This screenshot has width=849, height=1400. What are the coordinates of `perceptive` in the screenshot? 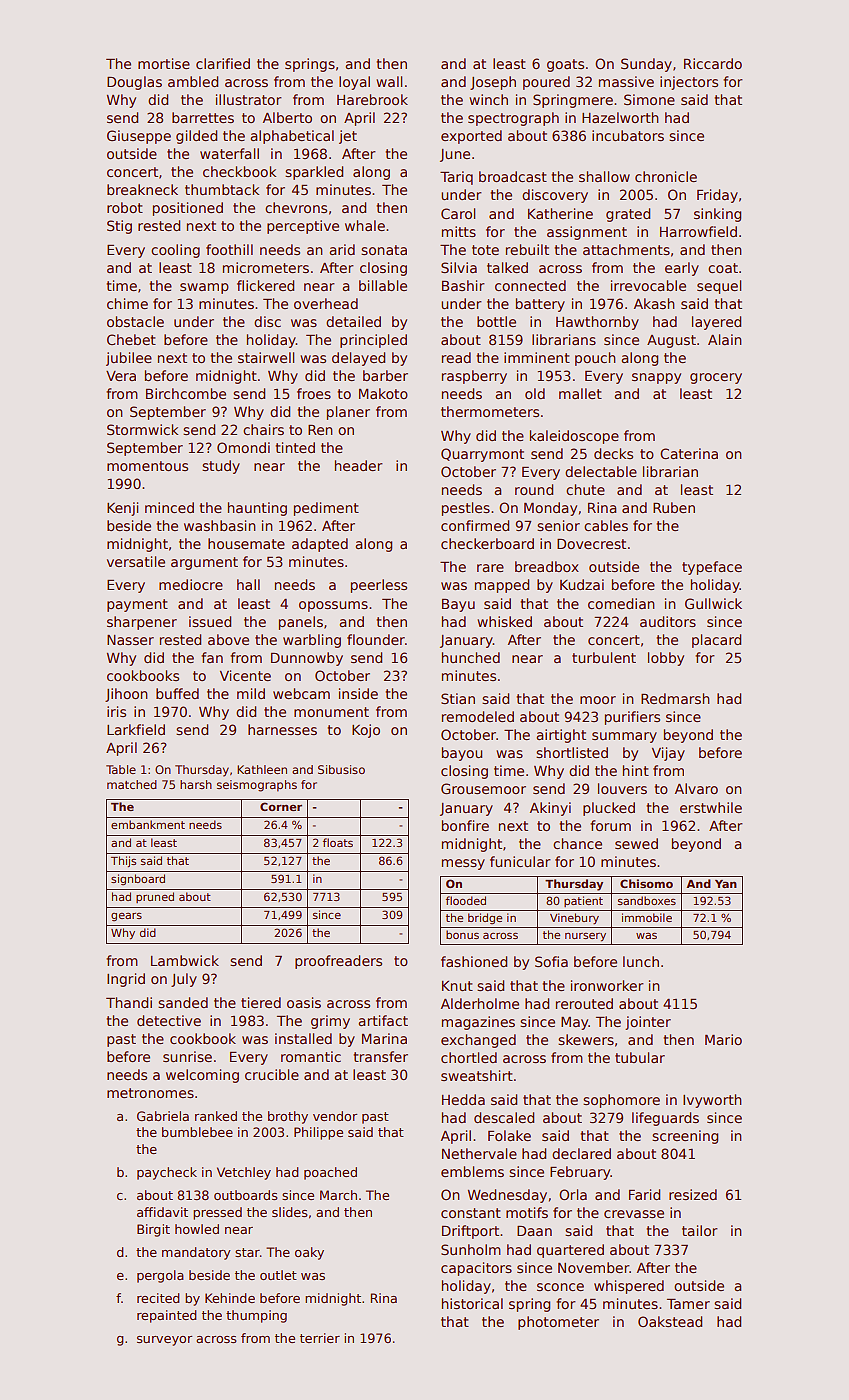 It's located at (303, 227).
